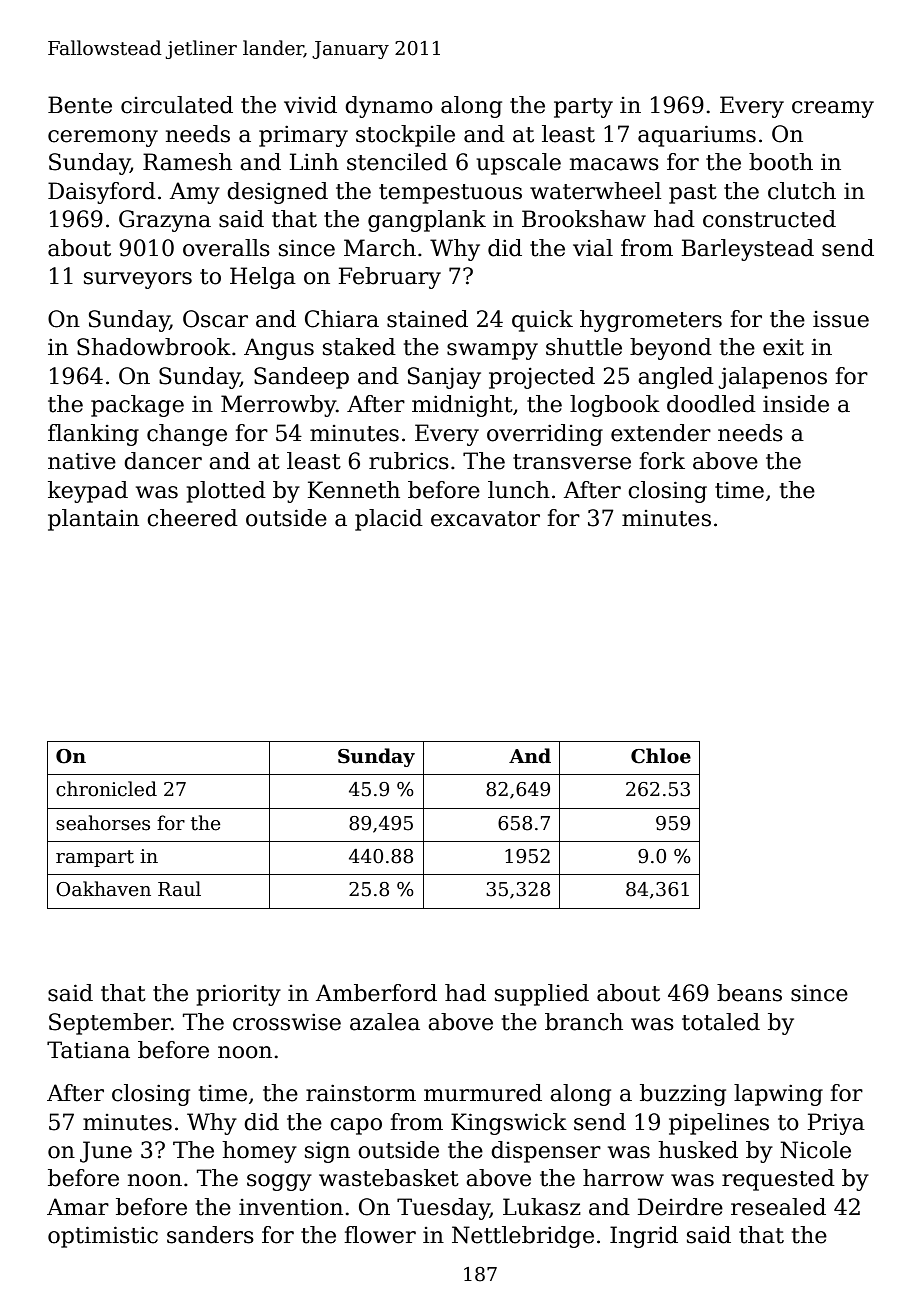 Image resolution: width=924 pixels, height=1314 pixels. Describe the element at coordinates (103, 1237) in the image. I see `optimistic` at that location.
